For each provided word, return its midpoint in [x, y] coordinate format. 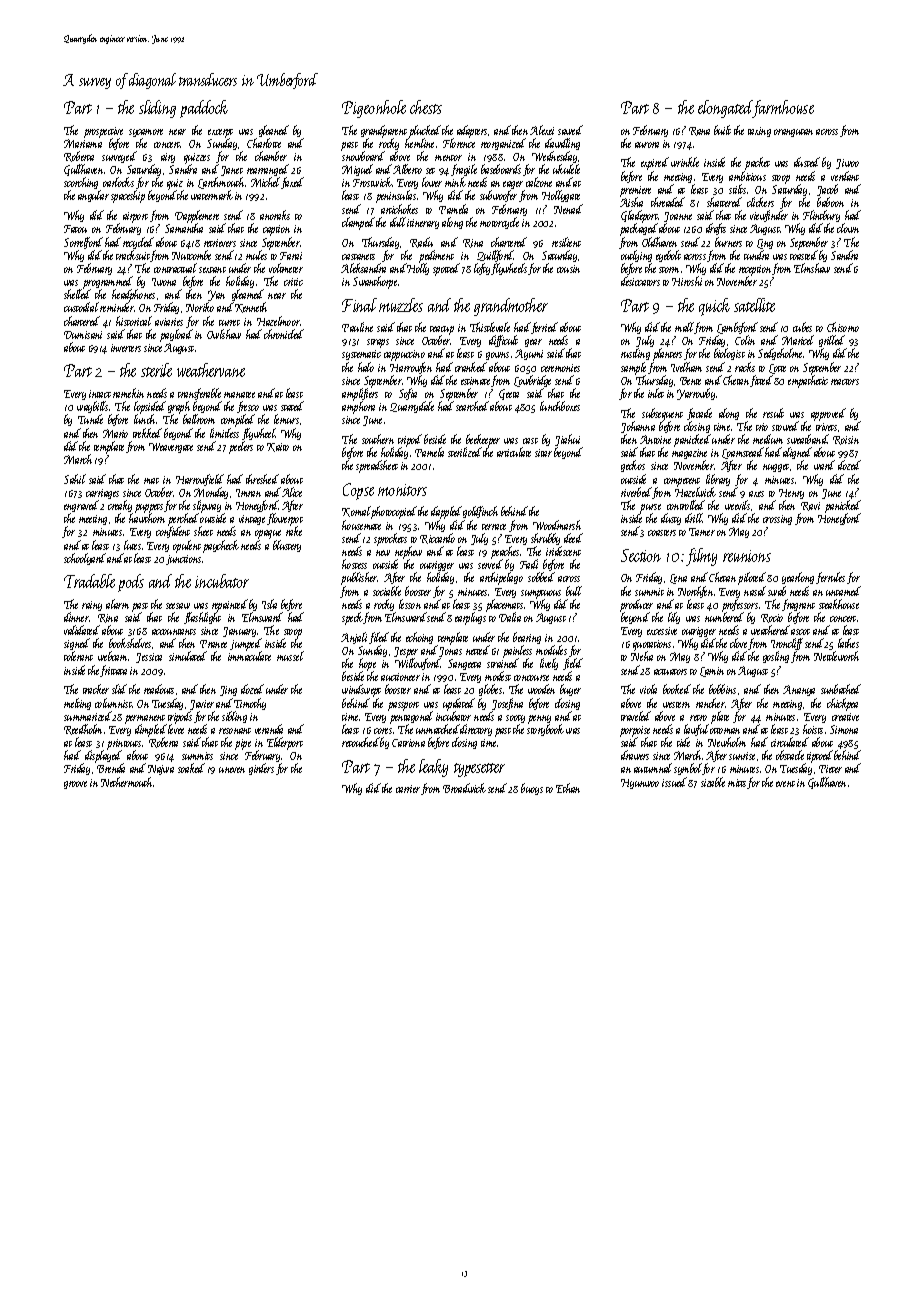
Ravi [810, 506]
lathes [848, 643]
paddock [204, 109]
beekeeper [483, 441]
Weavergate [171, 448]
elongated [725, 109]
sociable [387, 591]
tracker [96, 689]
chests [426, 107]
